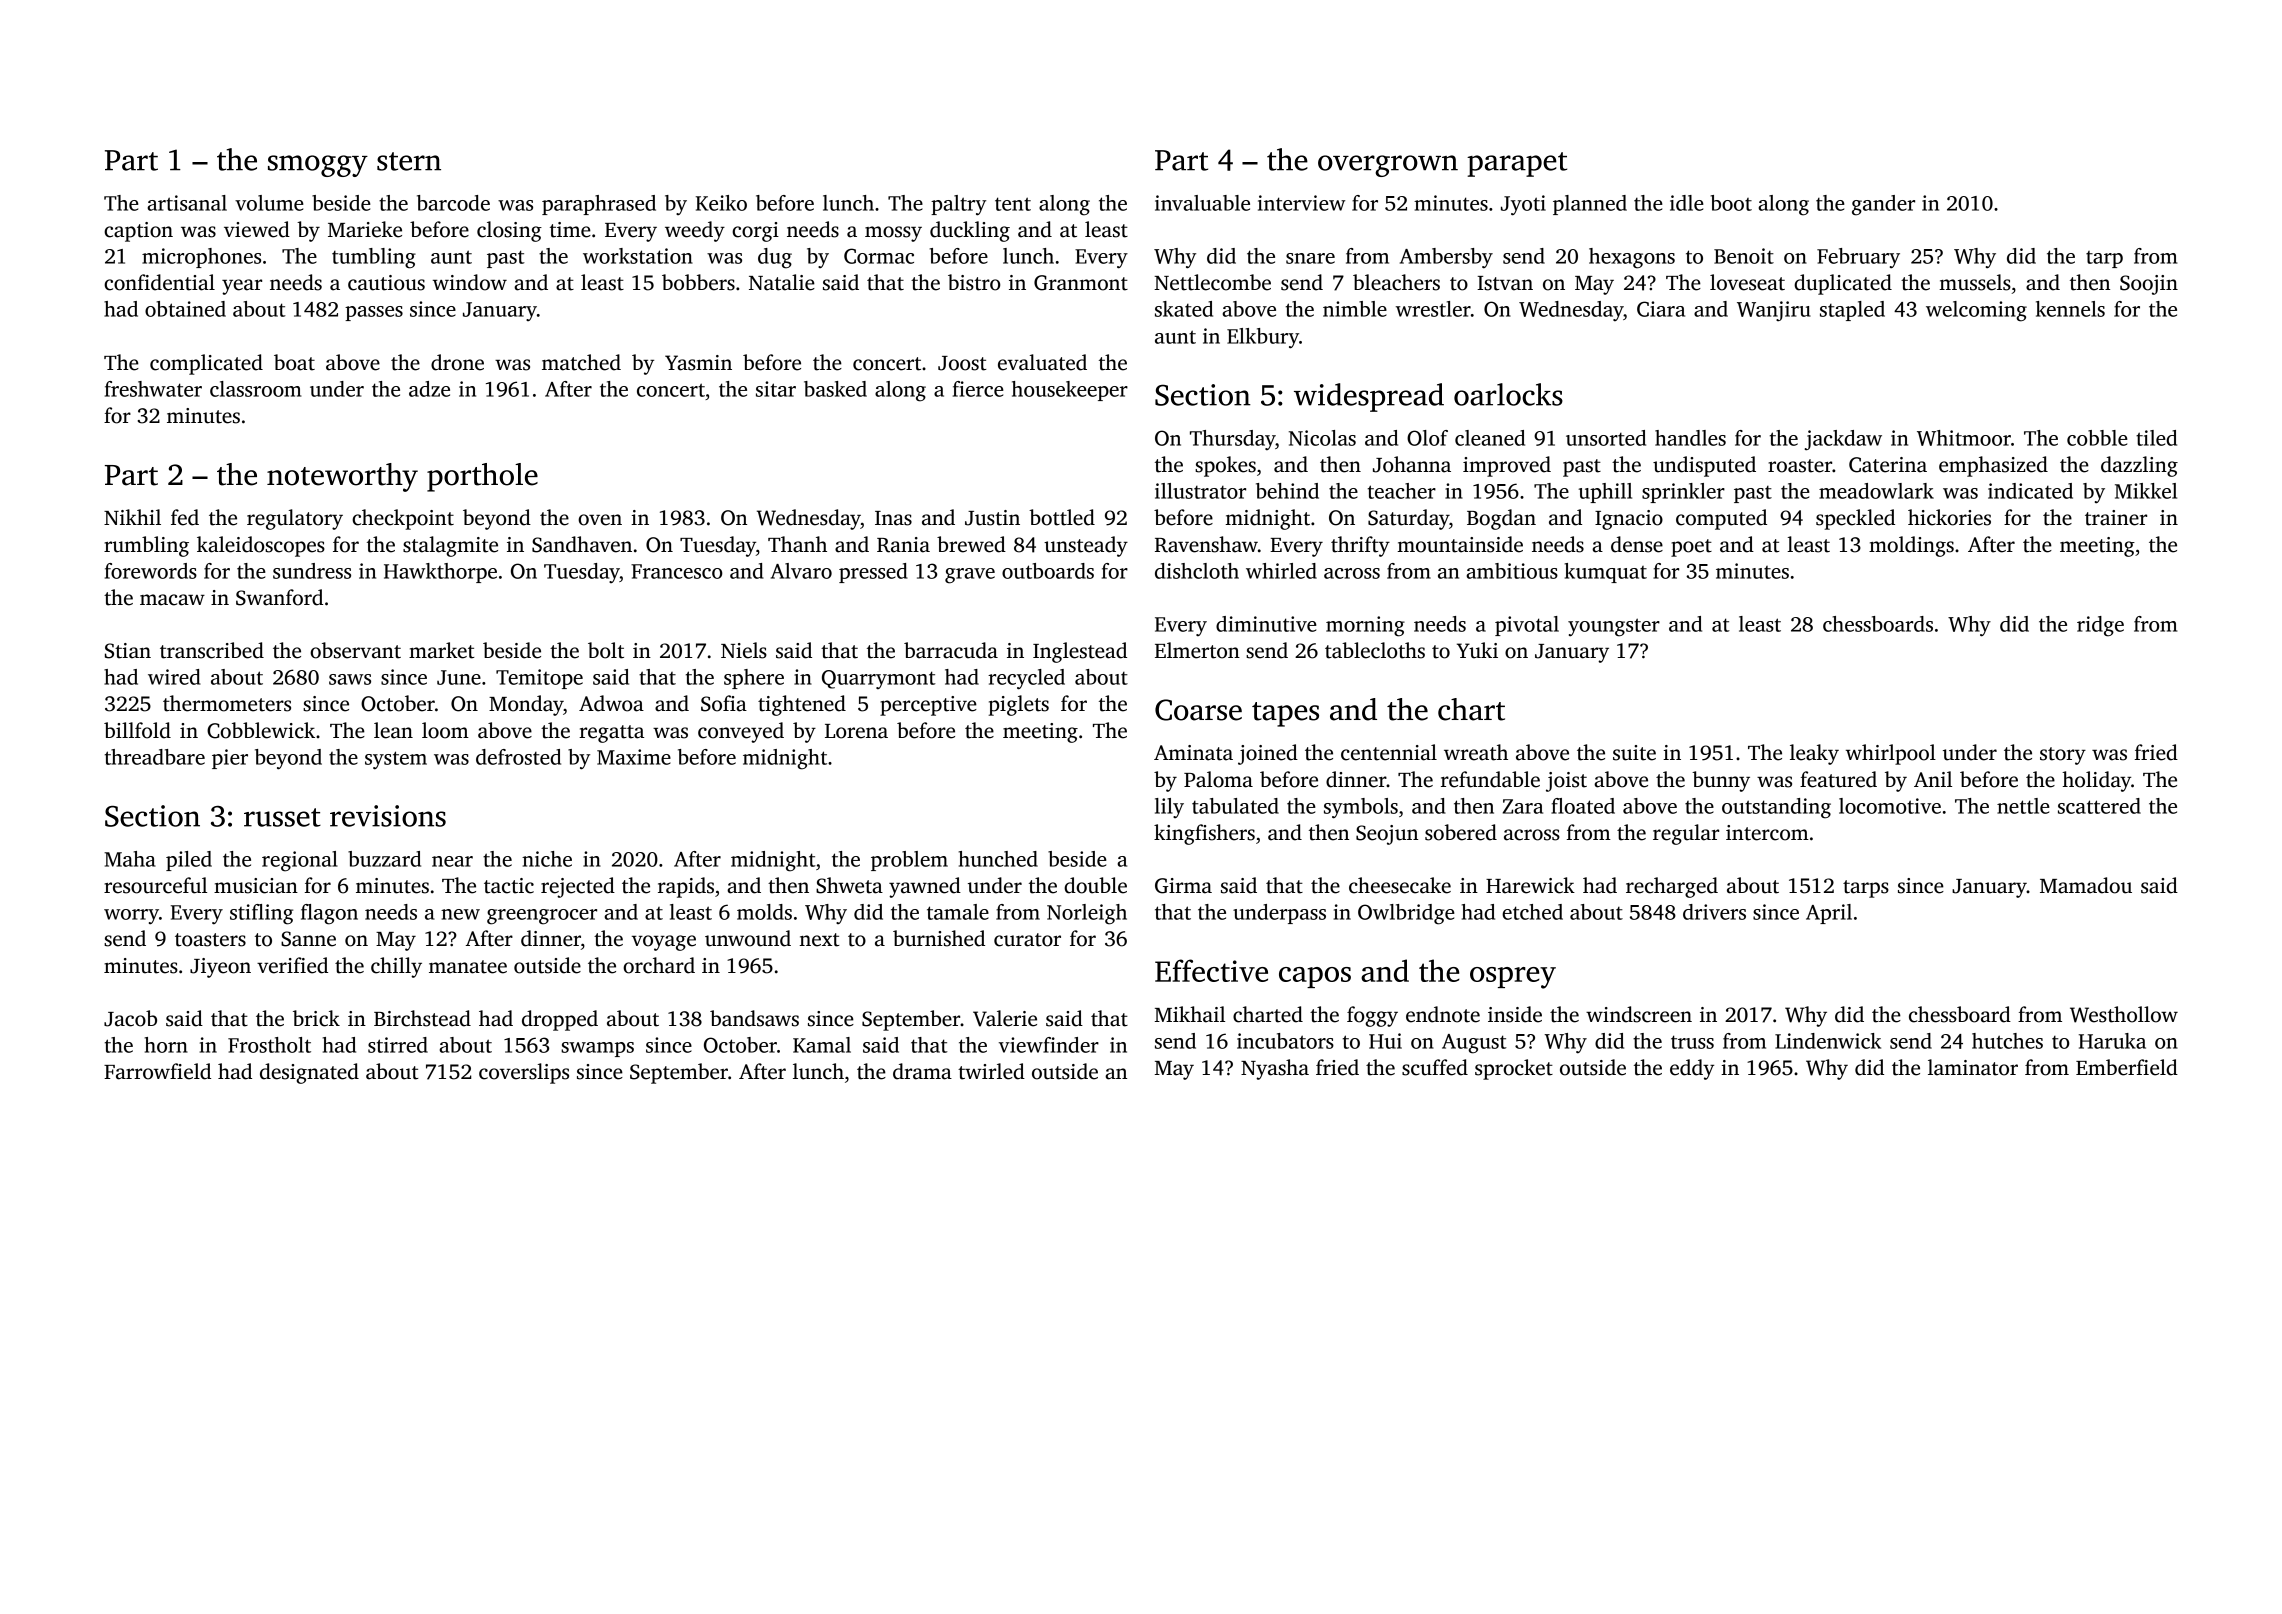 The height and width of the screenshot is (1614, 2282). I want to click on eddy, so click(1692, 1069).
